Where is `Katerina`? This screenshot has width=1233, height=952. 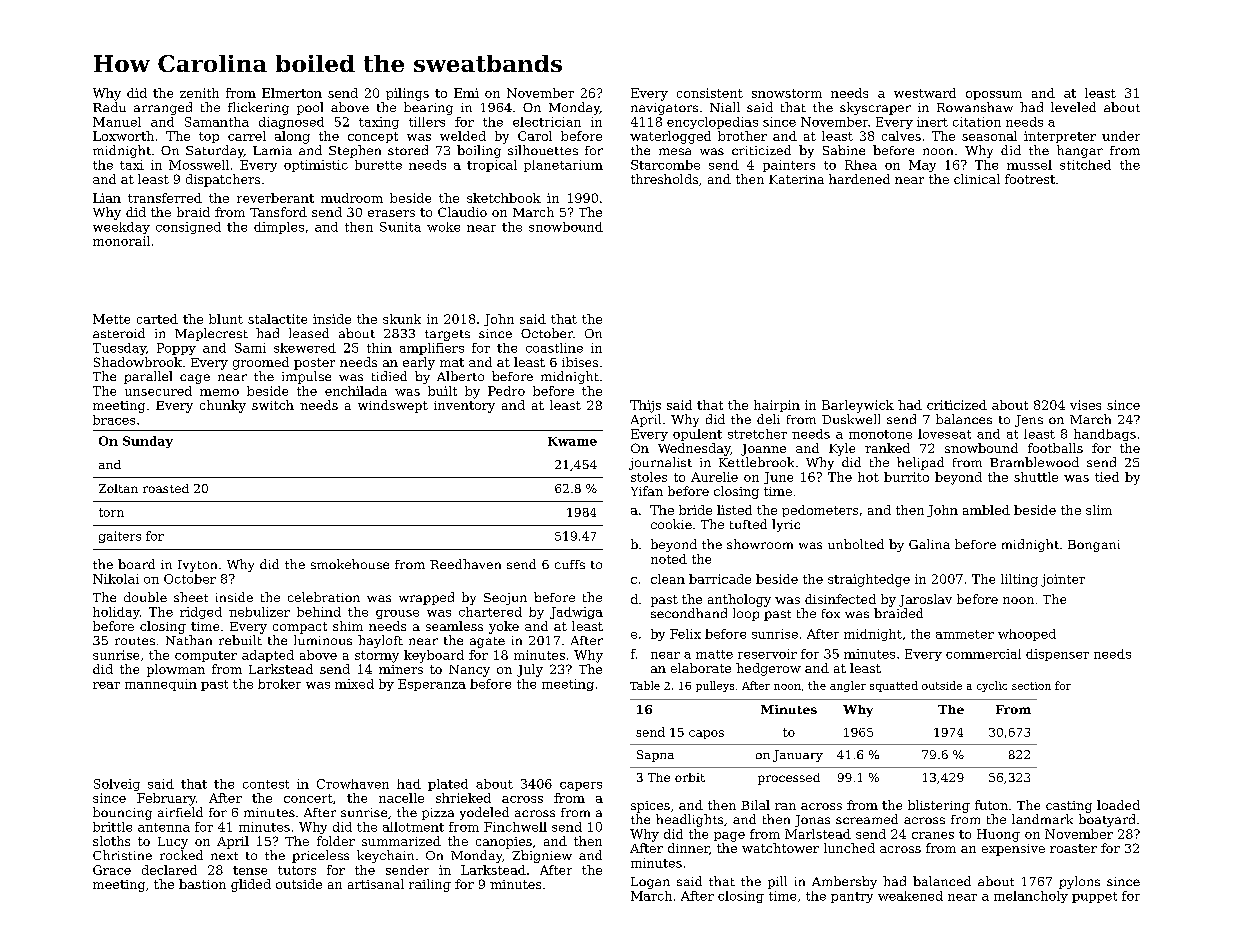
Katerina is located at coordinates (796, 179).
